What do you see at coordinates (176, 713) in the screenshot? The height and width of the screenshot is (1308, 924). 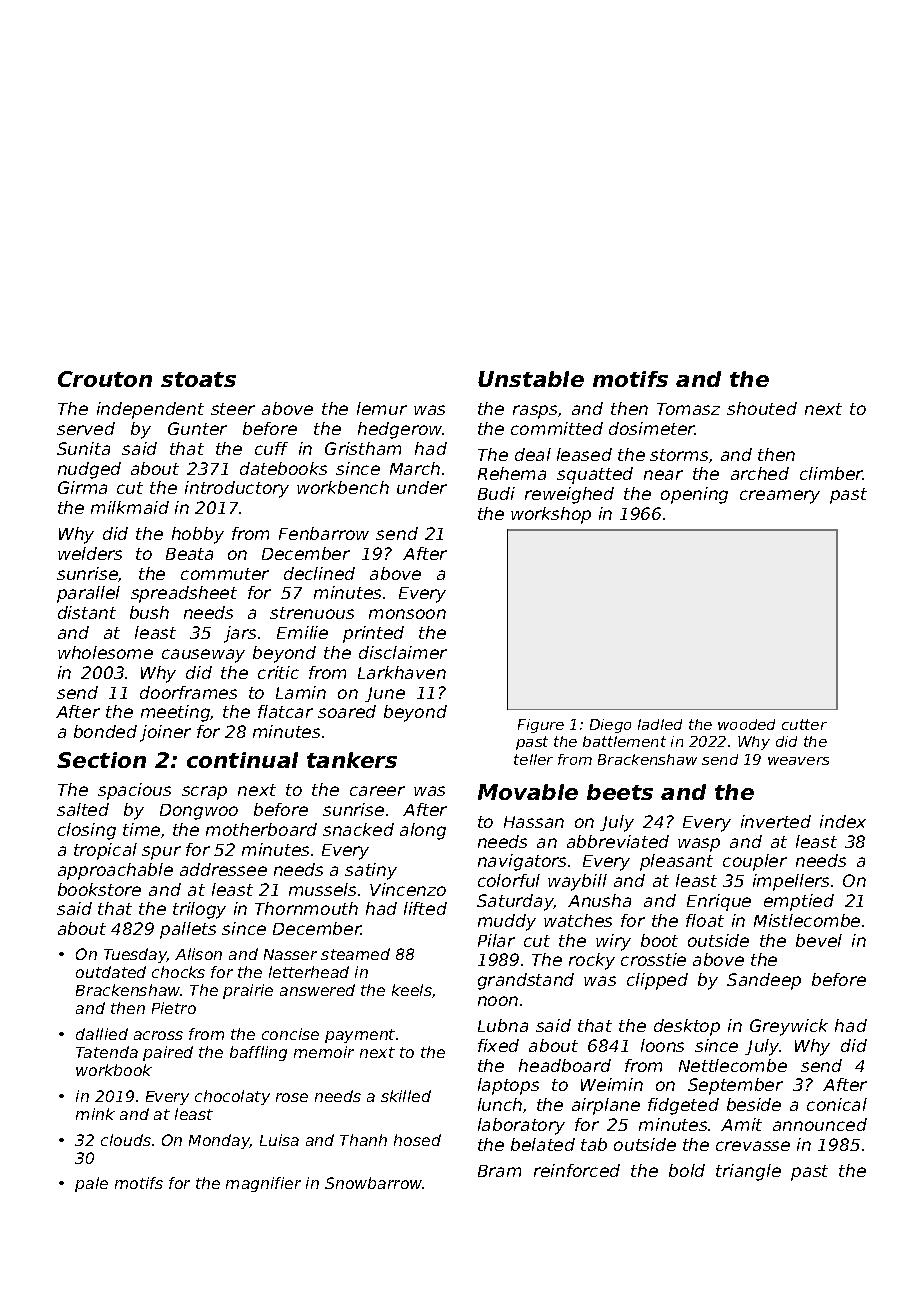 I see `meeting` at bounding box center [176, 713].
